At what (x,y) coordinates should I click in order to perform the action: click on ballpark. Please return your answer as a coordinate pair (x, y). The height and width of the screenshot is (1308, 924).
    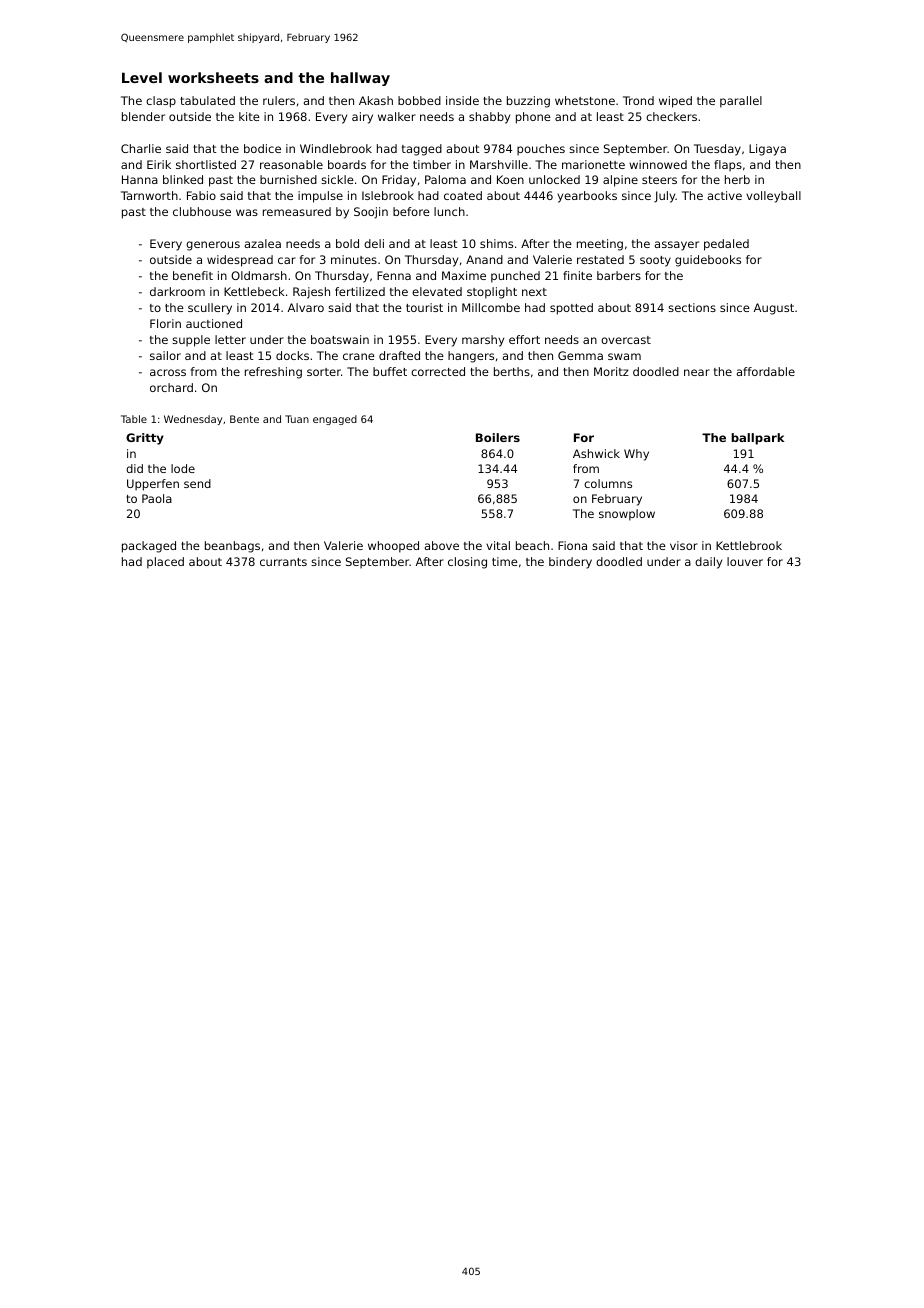
    Looking at the image, I should click on (758, 439).
